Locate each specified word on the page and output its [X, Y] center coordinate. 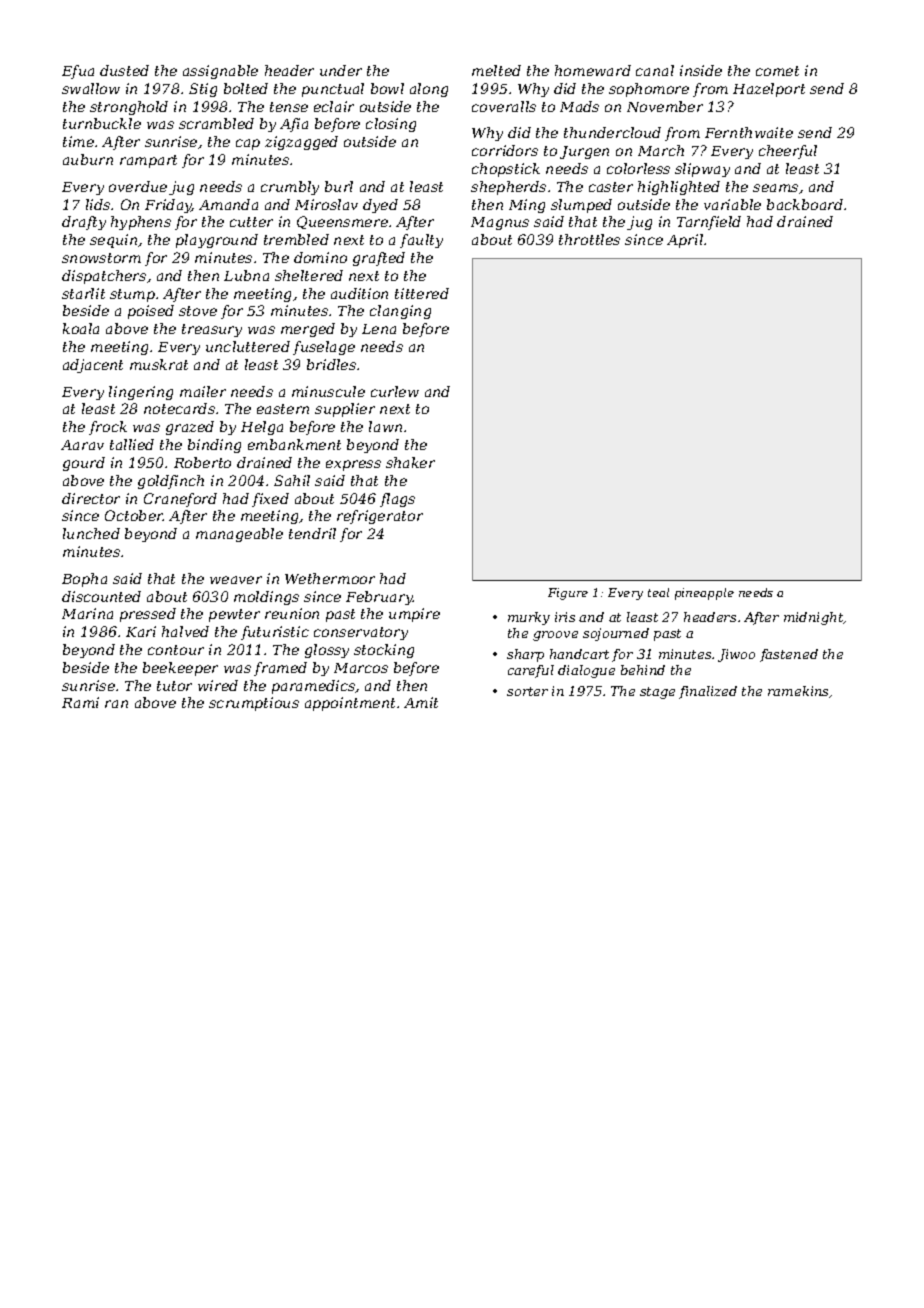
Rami [80, 702]
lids [98, 204]
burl [339, 186]
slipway [702, 170]
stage [657, 693]
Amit [421, 702]
